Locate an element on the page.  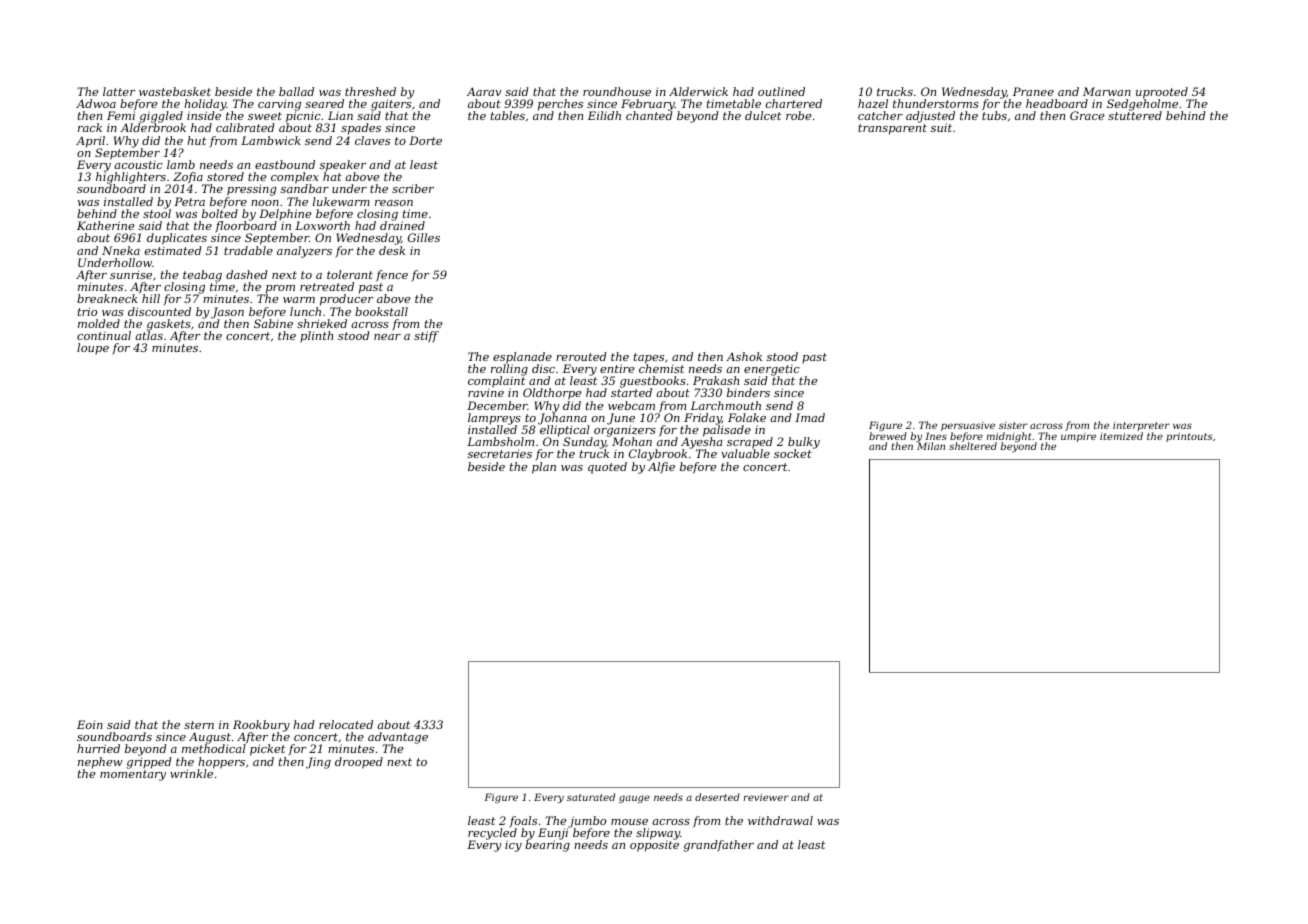
momentary is located at coordinates (133, 775).
